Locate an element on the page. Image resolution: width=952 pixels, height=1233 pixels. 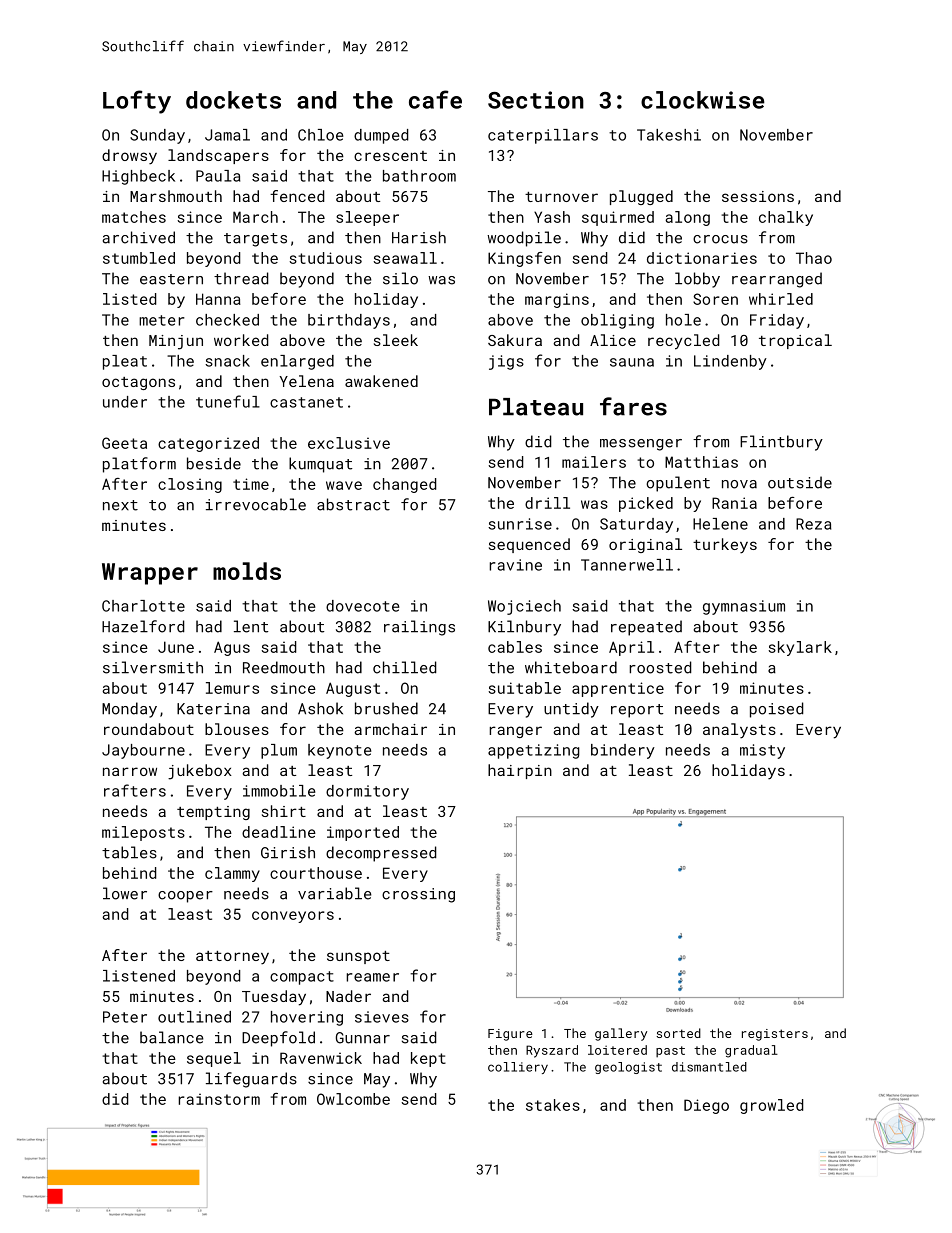
rainstorm is located at coordinates (219, 1099).
